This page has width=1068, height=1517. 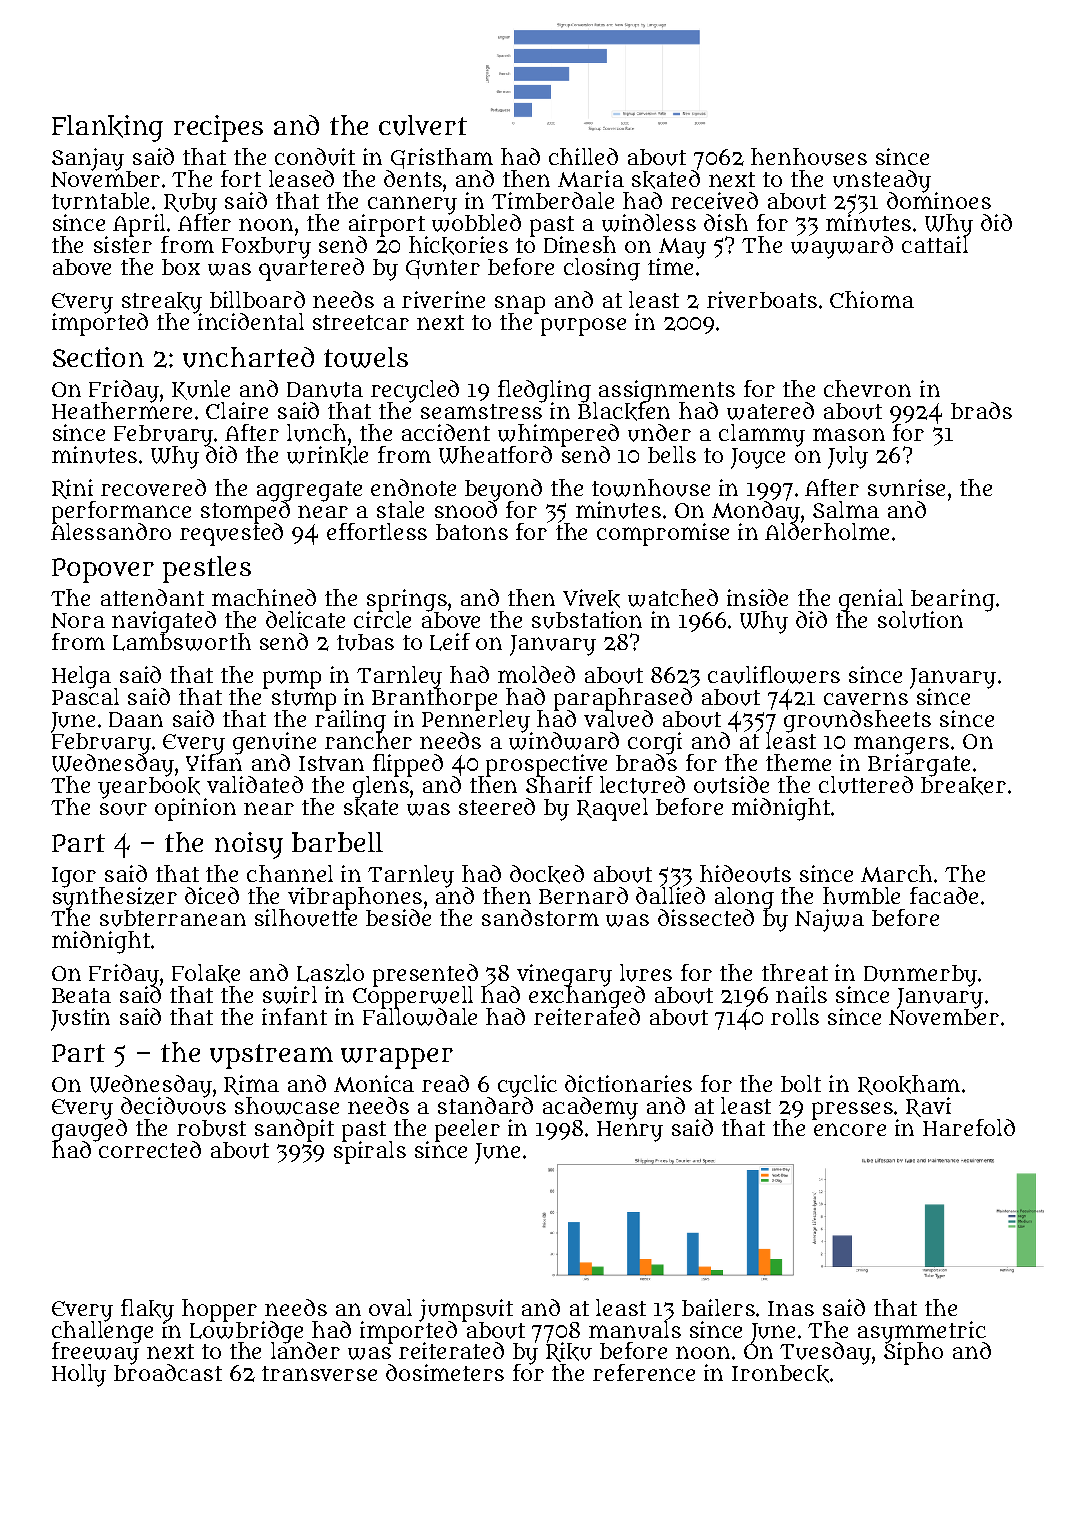 What do you see at coordinates (583, 895) in the page?
I see `Bernard` at bounding box center [583, 895].
